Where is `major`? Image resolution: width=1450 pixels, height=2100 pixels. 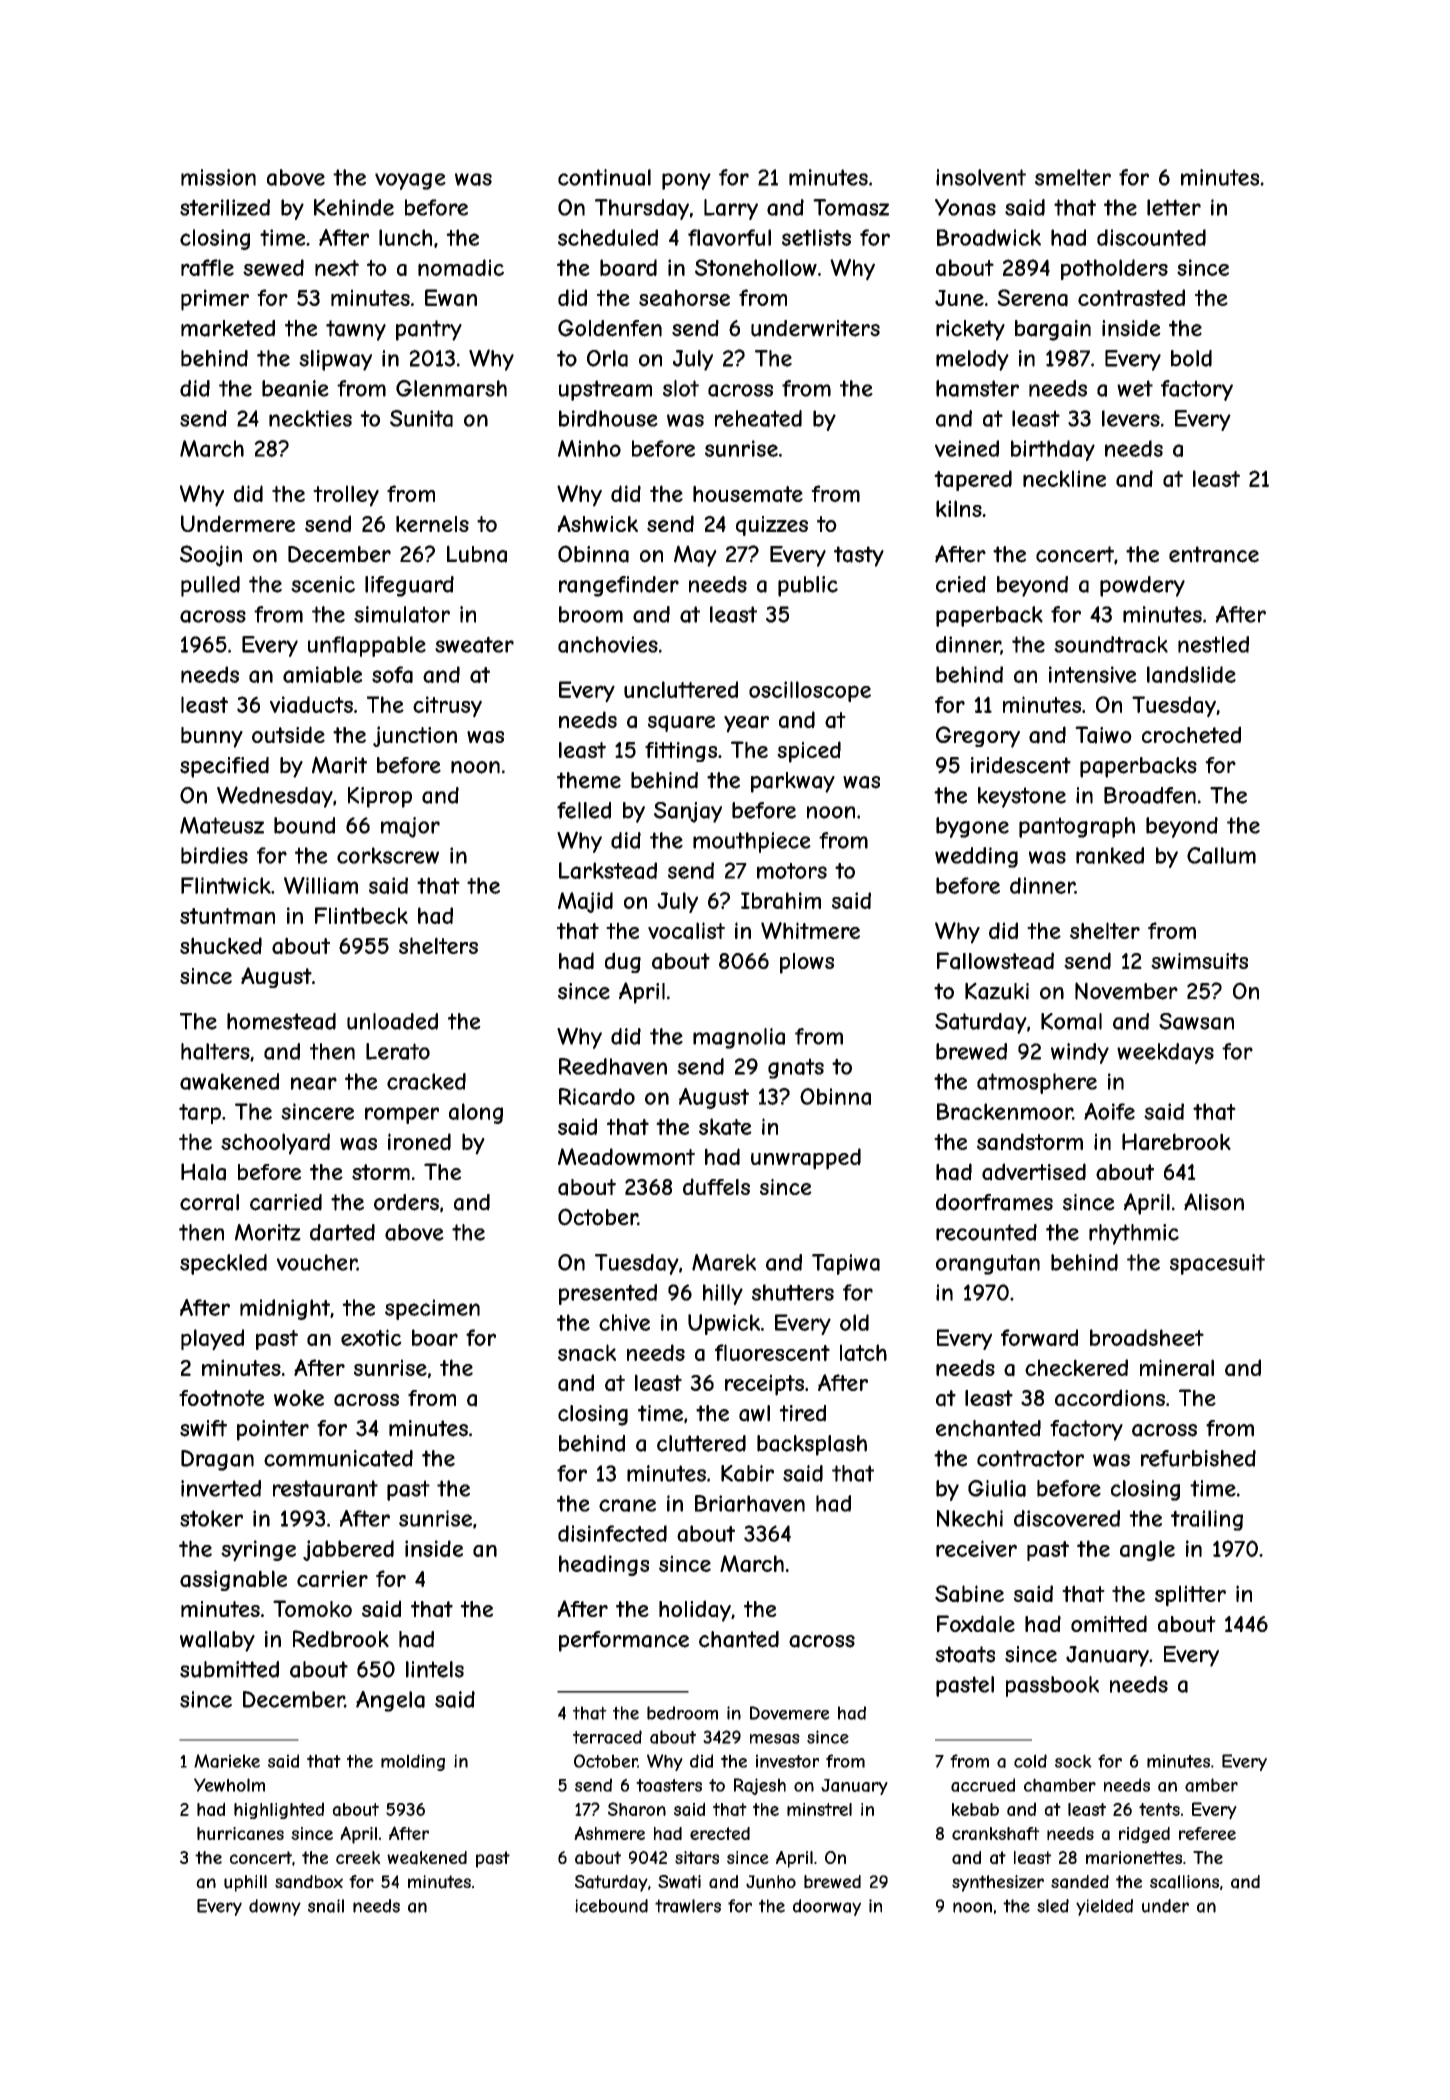 major is located at coordinates (410, 827).
